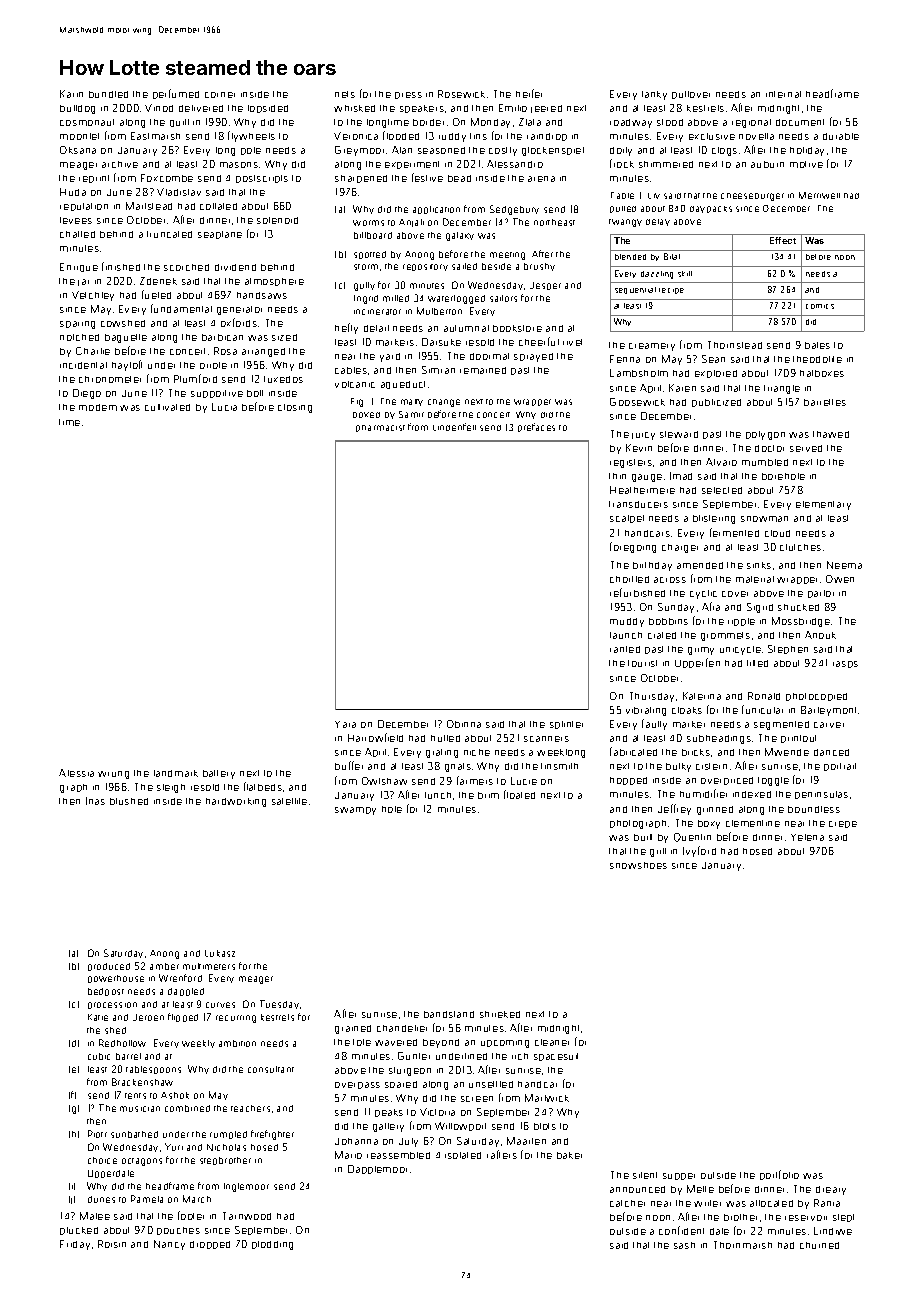 The image size is (924, 1308). Describe the element at coordinates (224, 407) in the image. I see `Lucia` at that location.
